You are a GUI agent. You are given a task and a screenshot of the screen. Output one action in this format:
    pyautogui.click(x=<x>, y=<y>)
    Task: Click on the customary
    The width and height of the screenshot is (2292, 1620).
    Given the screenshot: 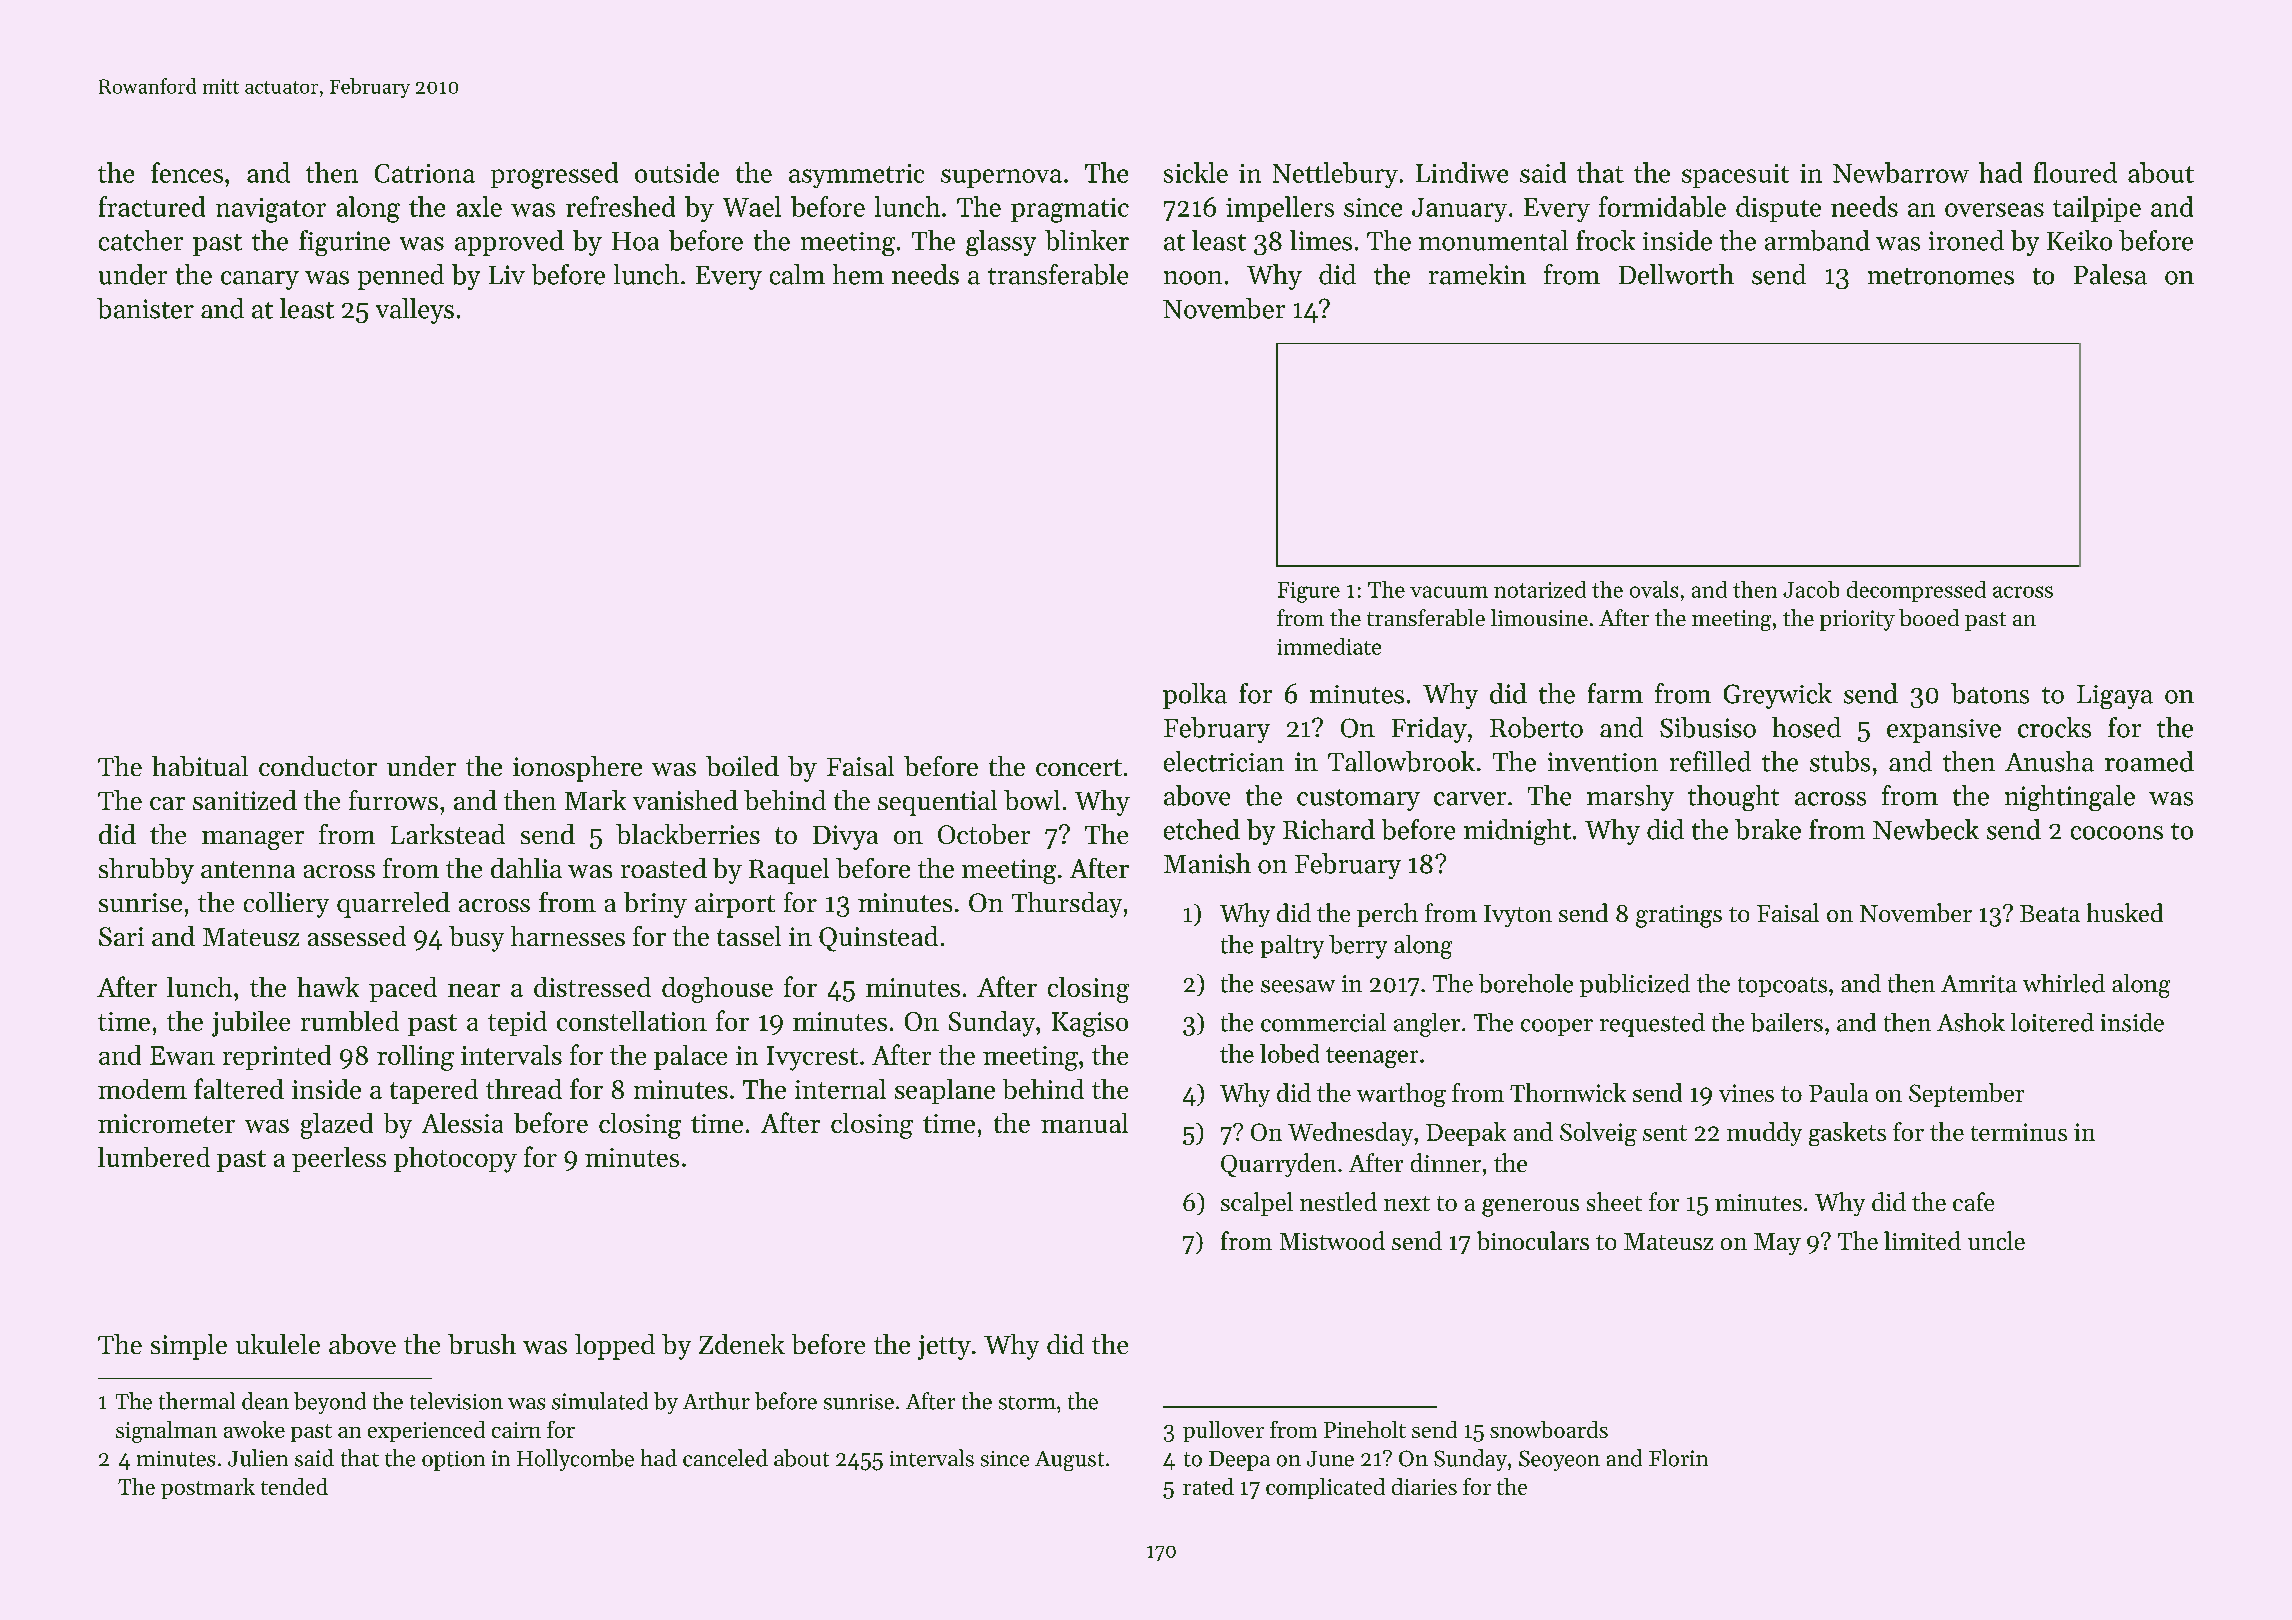 What is the action you would take?
    pyautogui.click(x=1358, y=800)
